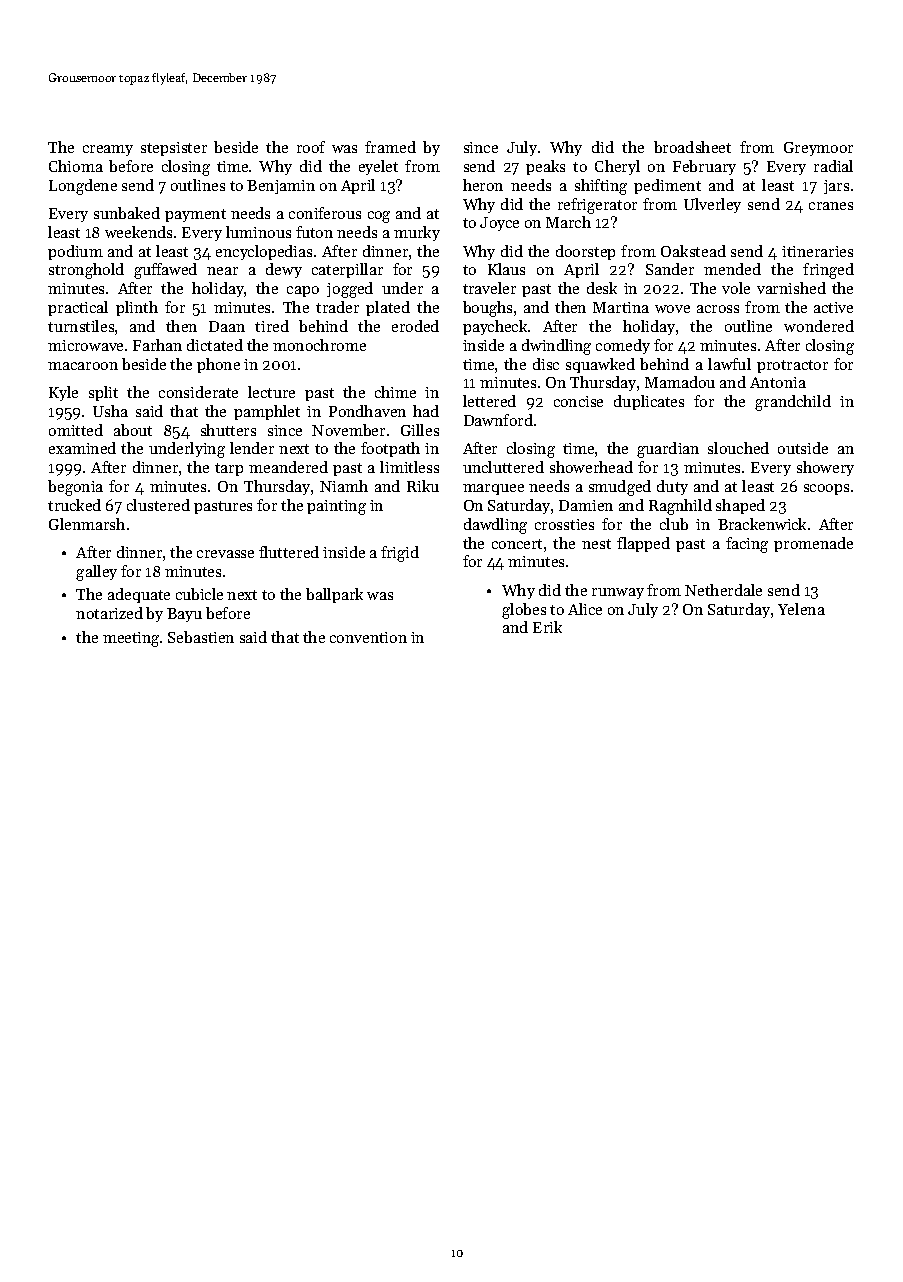 Image resolution: width=903 pixels, height=1282 pixels. Describe the element at coordinates (489, 288) in the screenshot. I see `traveler` at that location.
